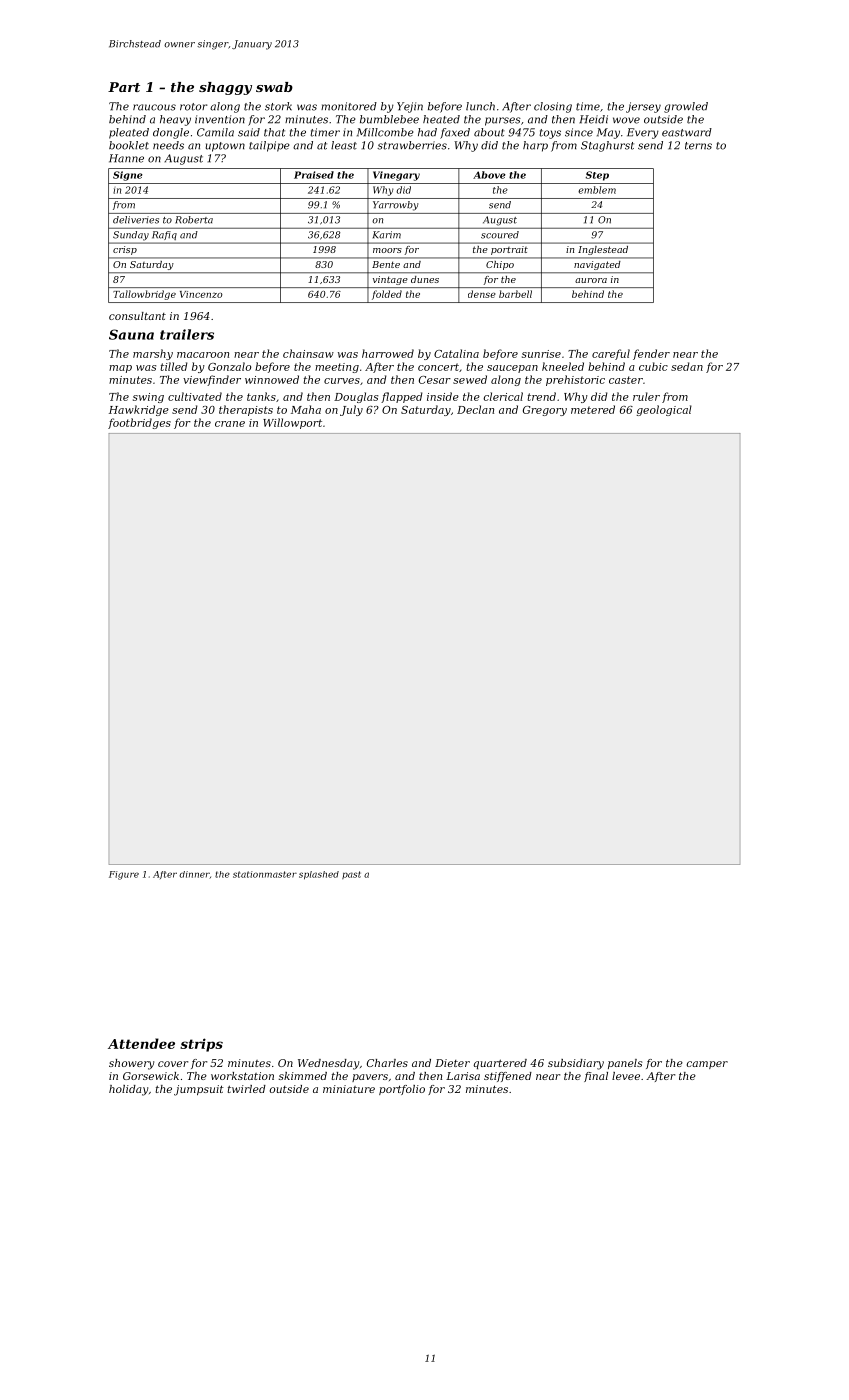  I want to click on footbridges, so click(139, 423).
